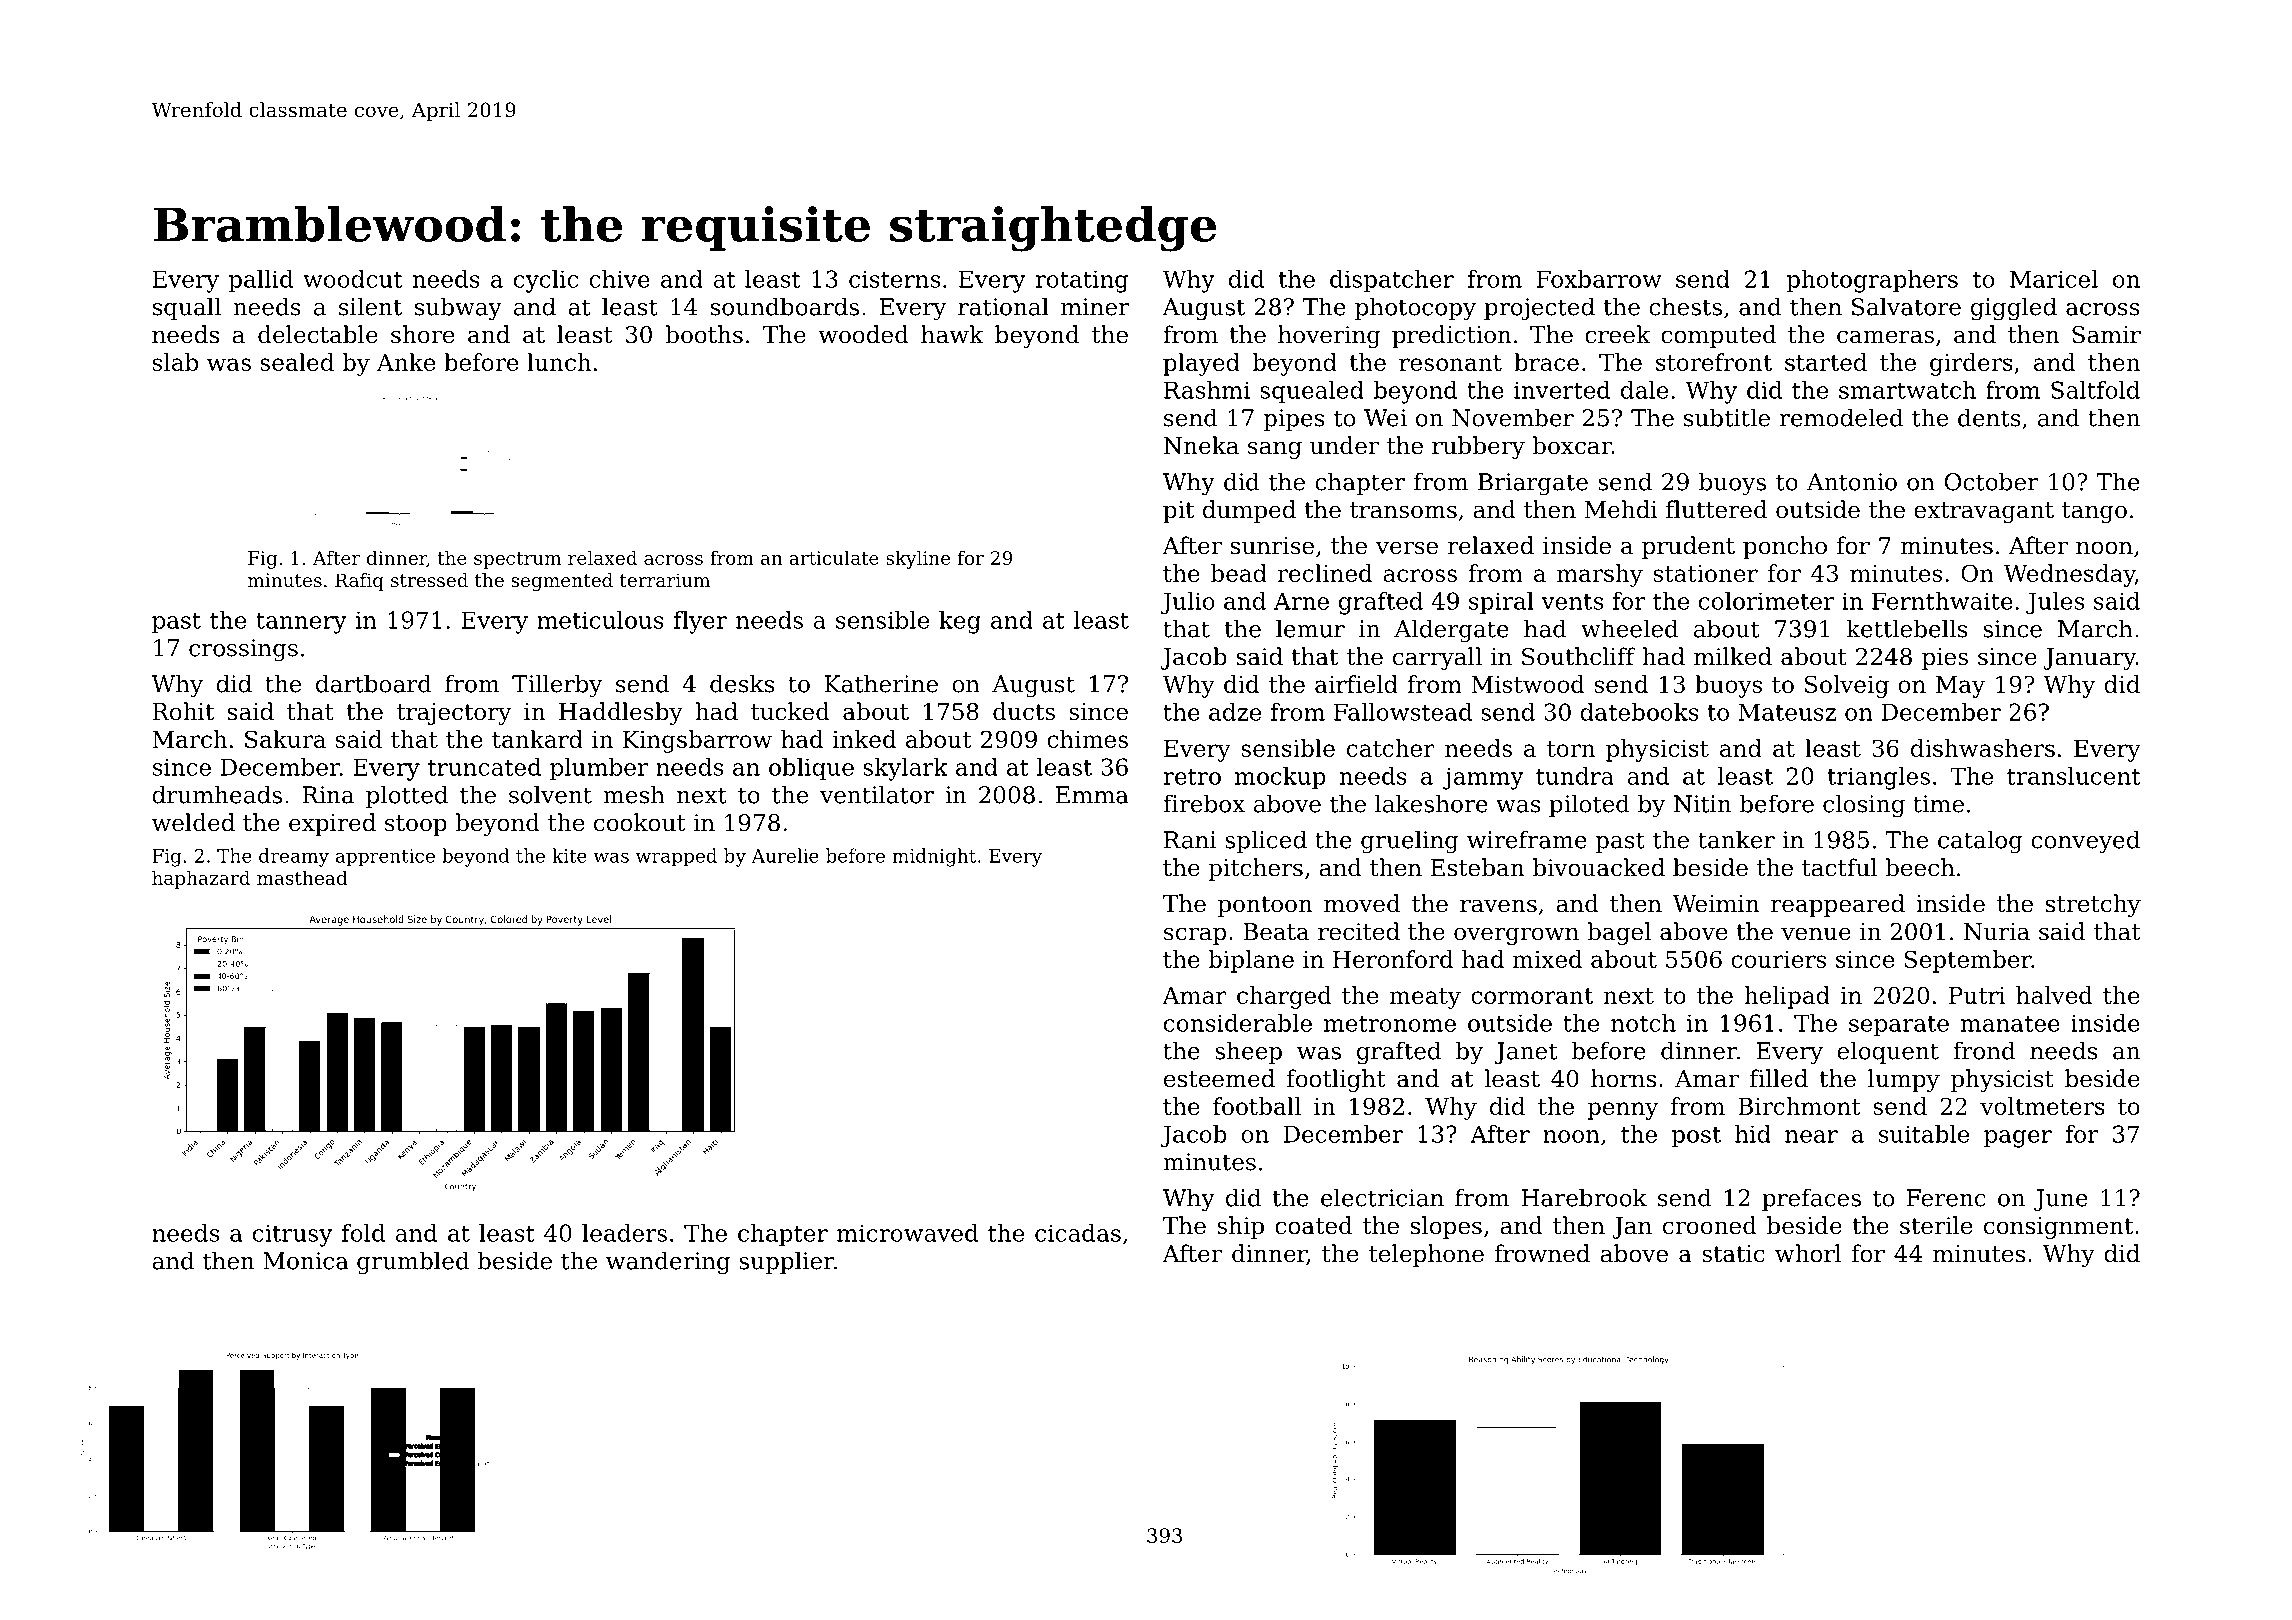 This screenshot has width=2292, height=1620. Describe the element at coordinates (1276, 932) in the screenshot. I see `Beata` at that location.
